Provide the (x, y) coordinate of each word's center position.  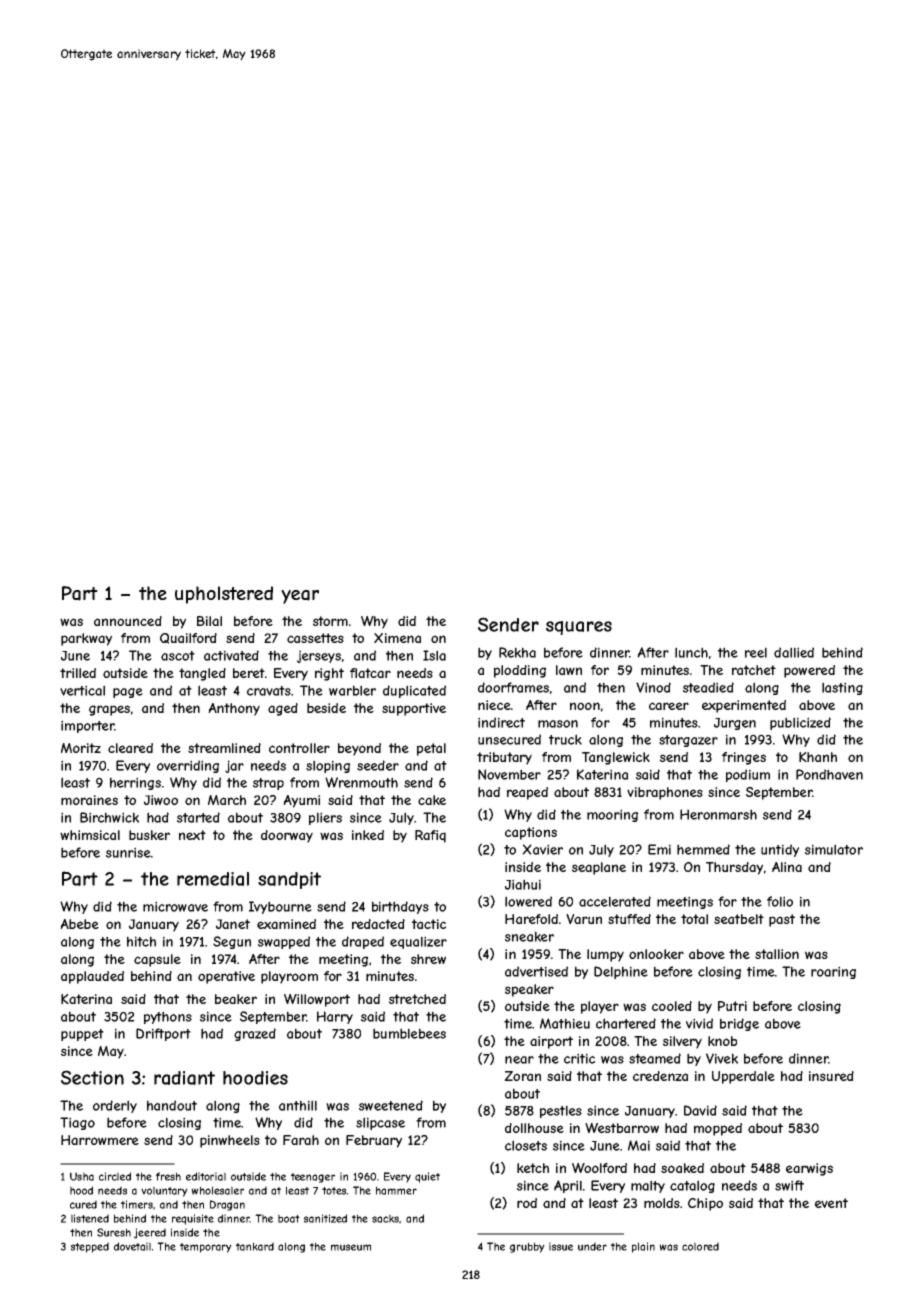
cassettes (315, 638)
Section (92, 1077)
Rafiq (430, 836)
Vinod (653, 687)
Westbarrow (622, 1128)
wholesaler (217, 1190)
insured (831, 1076)
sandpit (289, 880)
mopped (718, 1129)
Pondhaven (829, 774)
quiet (427, 1177)
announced (128, 621)
